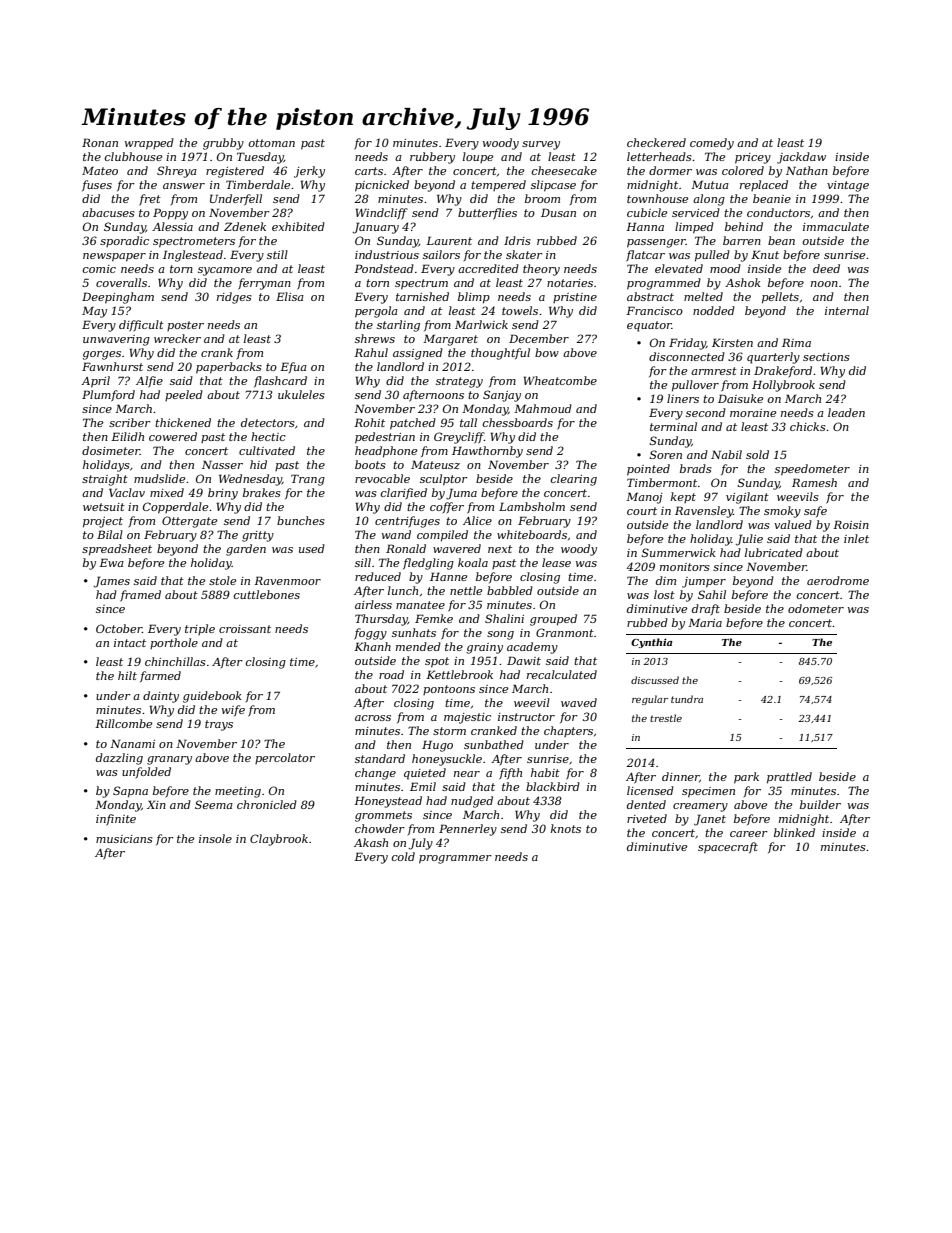 The image size is (952, 1233). I want to click on ridges, so click(234, 298).
